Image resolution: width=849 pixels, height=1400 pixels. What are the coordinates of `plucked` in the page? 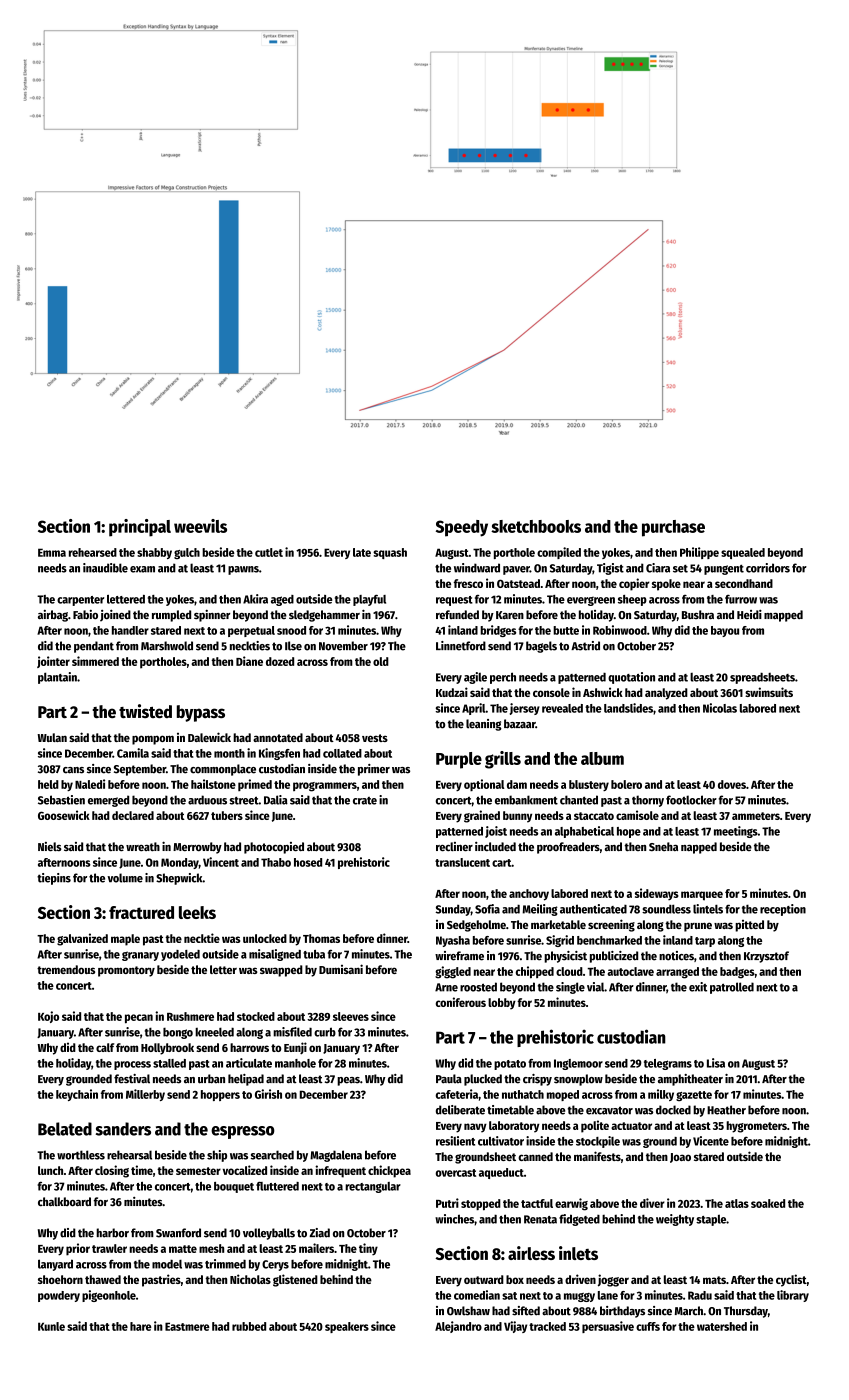 It's located at (483, 1080).
